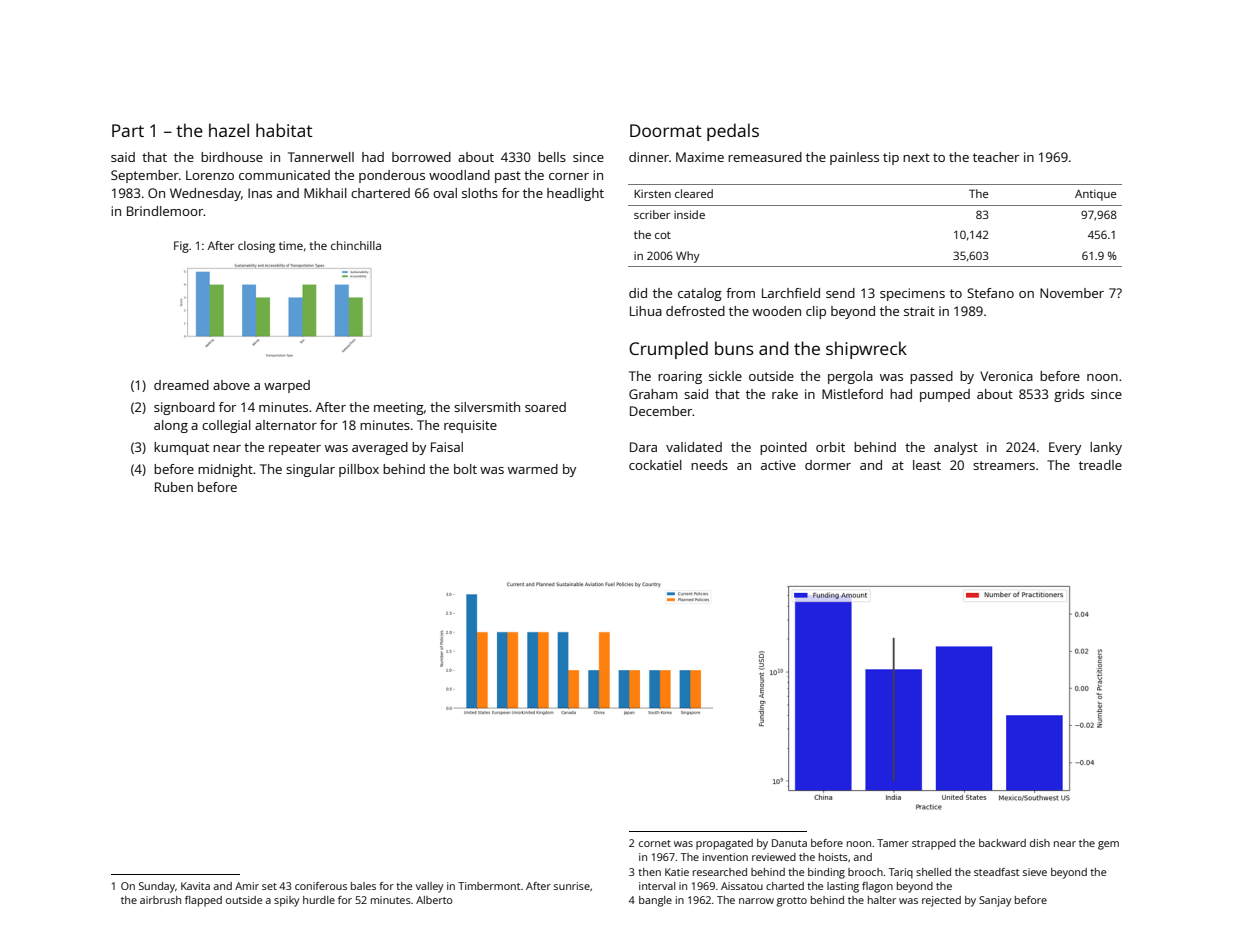 The image size is (1233, 952). What do you see at coordinates (174, 487) in the document?
I see `Ruben` at bounding box center [174, 487].
